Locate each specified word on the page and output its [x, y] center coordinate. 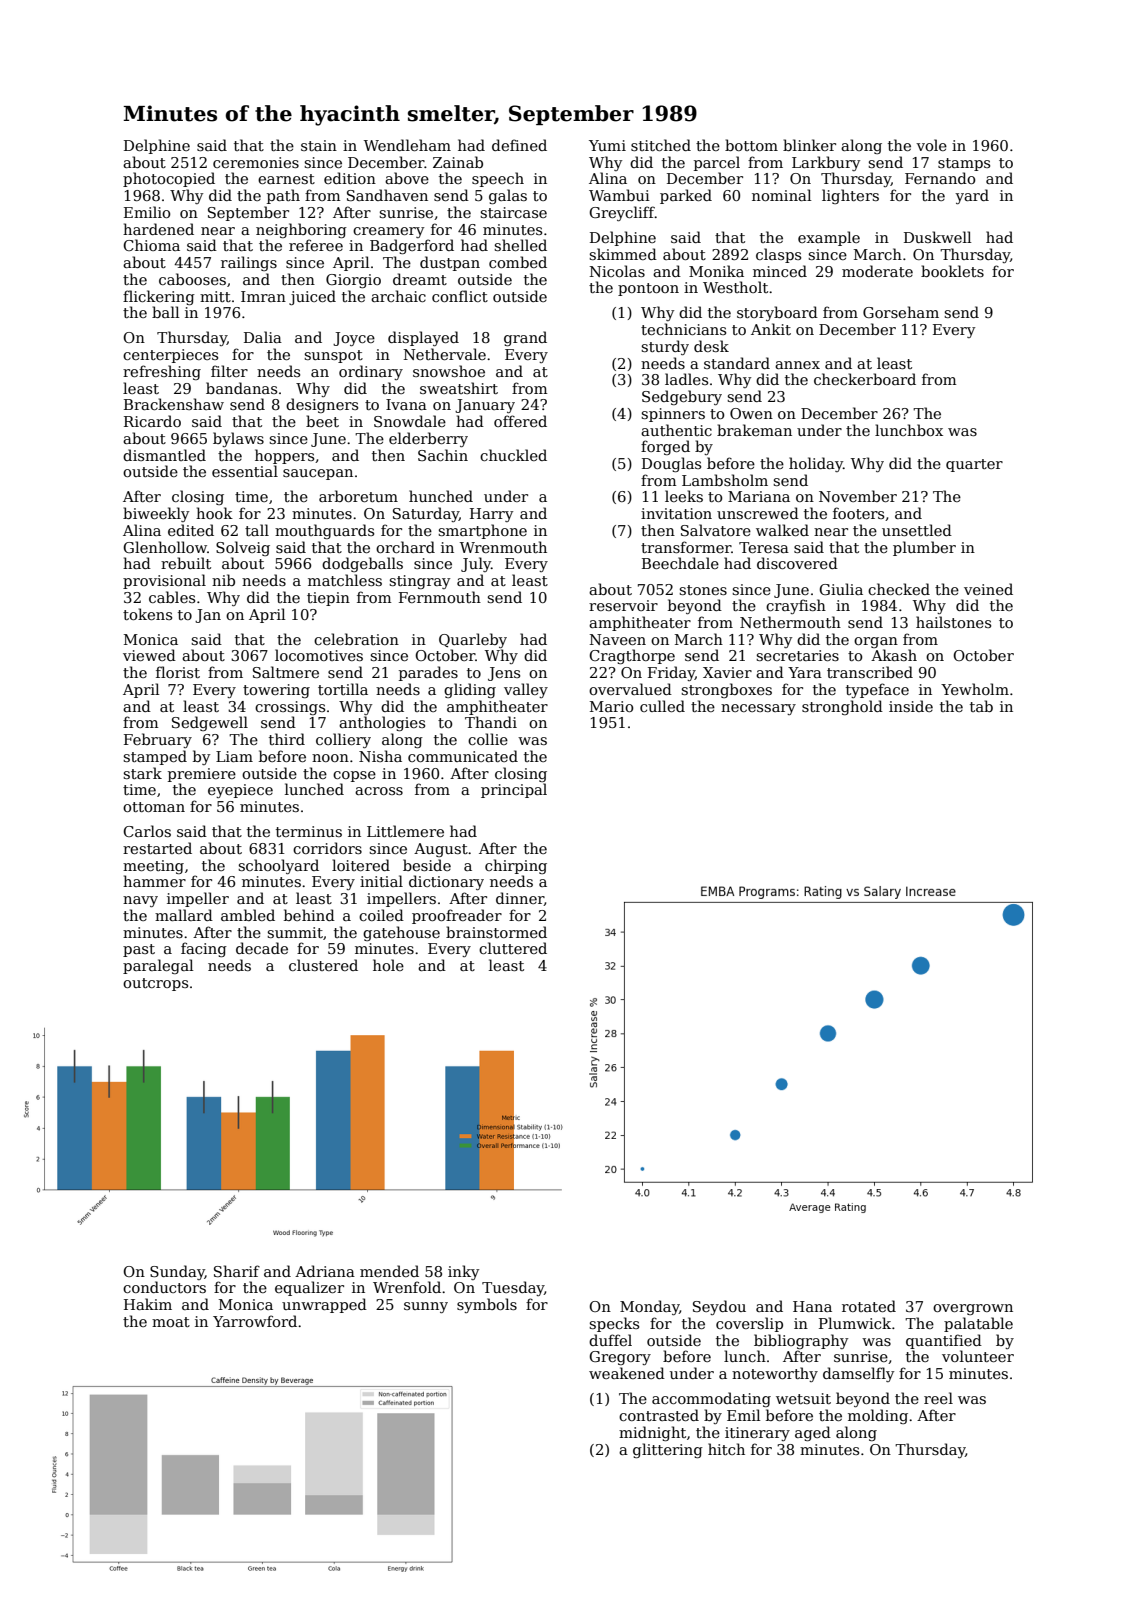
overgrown [973, 1309]
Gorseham [901, 312]
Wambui [619, 195]
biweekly [156, 514]
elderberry [428, 439]
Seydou [719, 1307]
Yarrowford [255, 1321]
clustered [323, 965]
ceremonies [256, 162]
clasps [778, 255]
